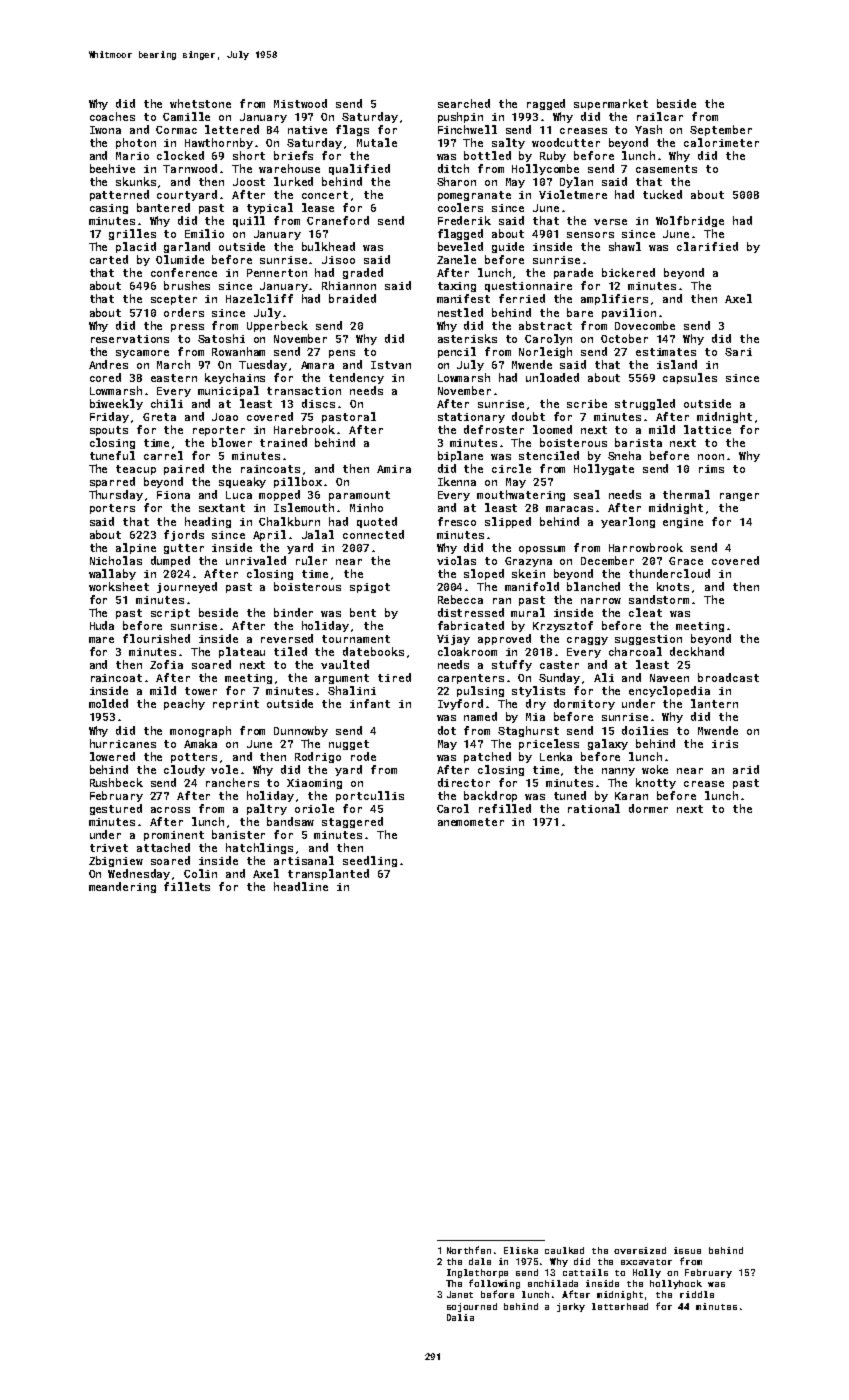 The width and height of the image is (849, 1400). I want to click on oversized, so click(640, 1250).
